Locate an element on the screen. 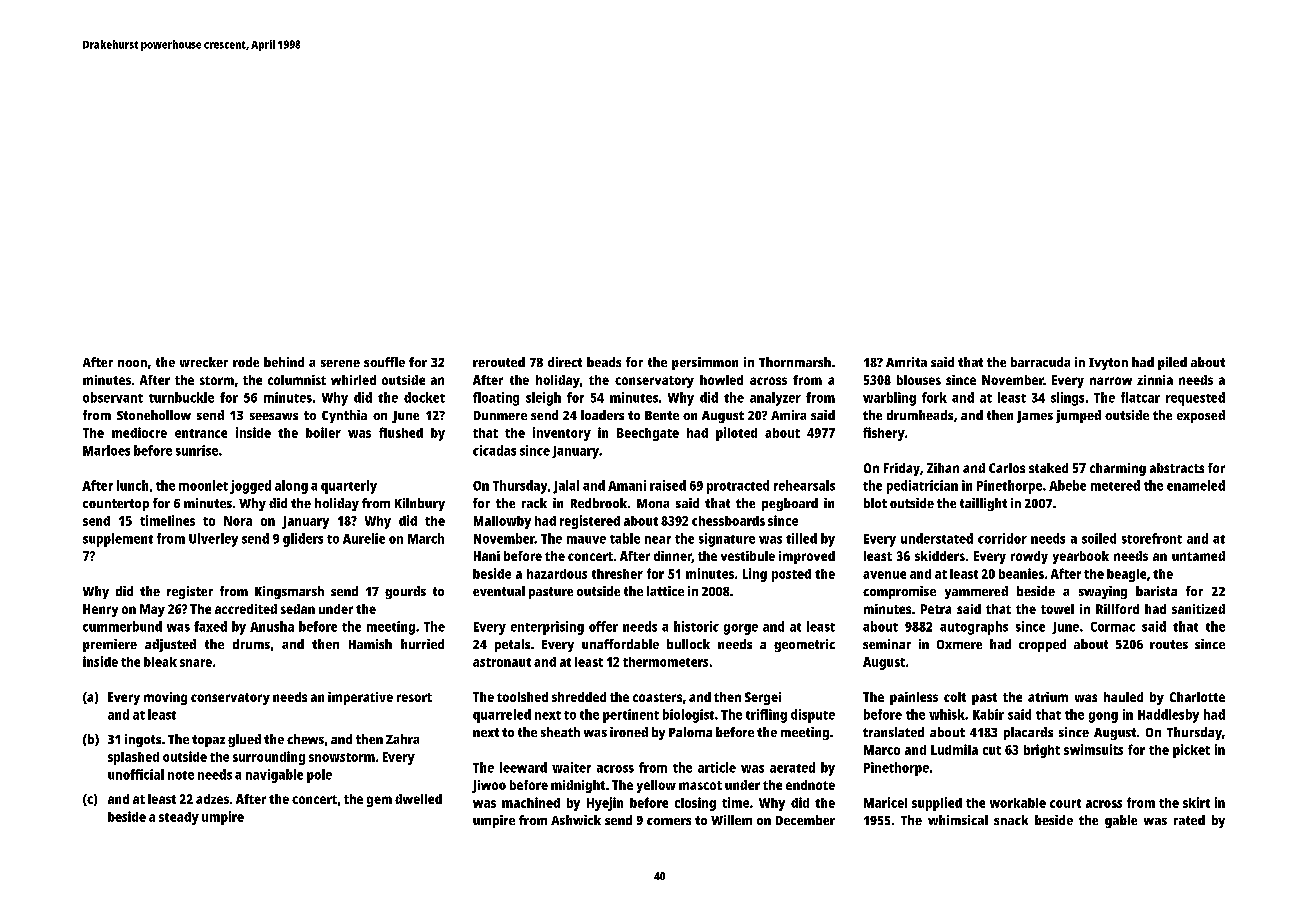 The height and width of the screenshot is (924, 1308). moving is located at coordinates (165, 698).
